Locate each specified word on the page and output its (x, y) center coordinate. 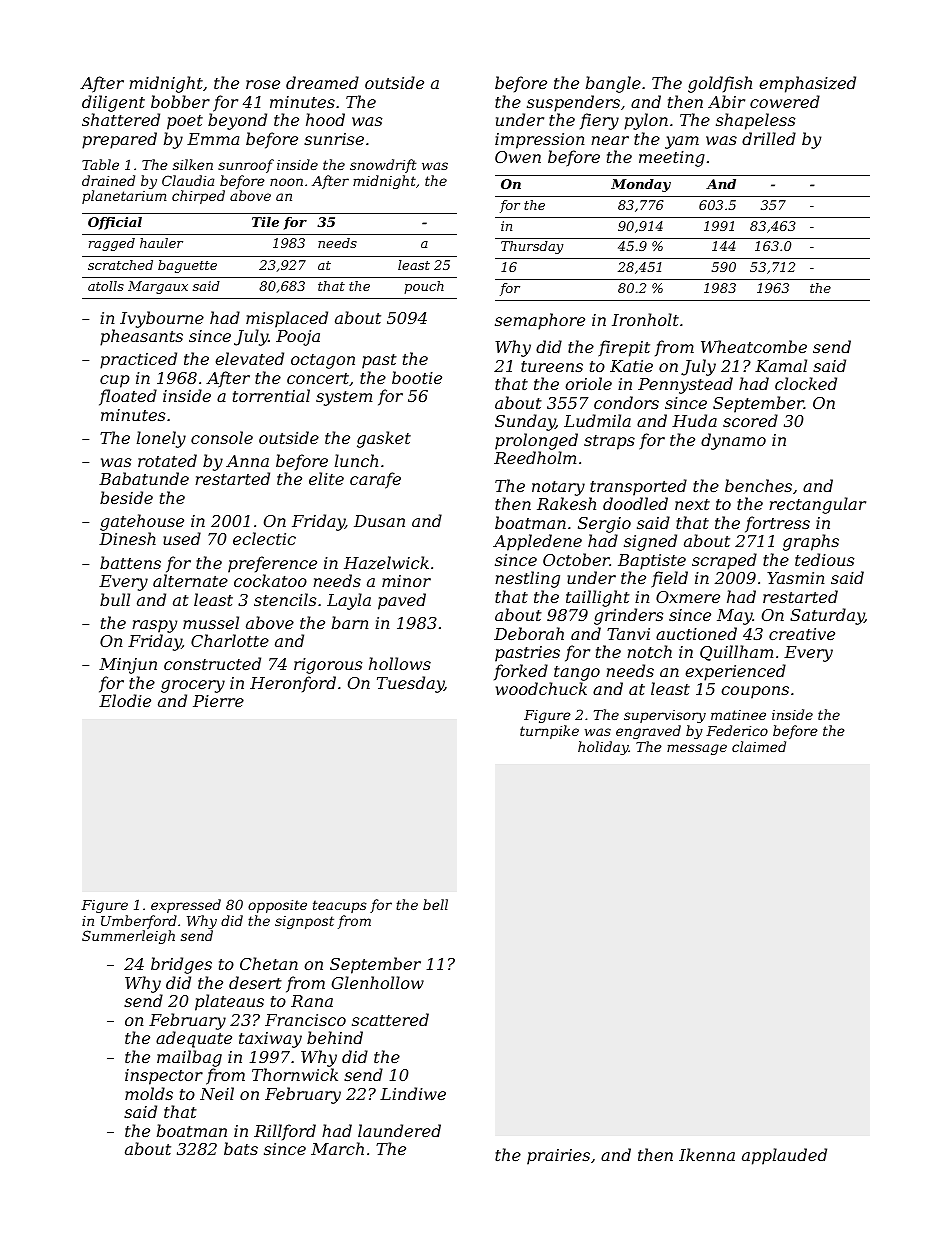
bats (241, 1148)
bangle (613, 84)
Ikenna (707, 1154)
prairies (558, 1157)
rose (263, 84)
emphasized (807, 84)
